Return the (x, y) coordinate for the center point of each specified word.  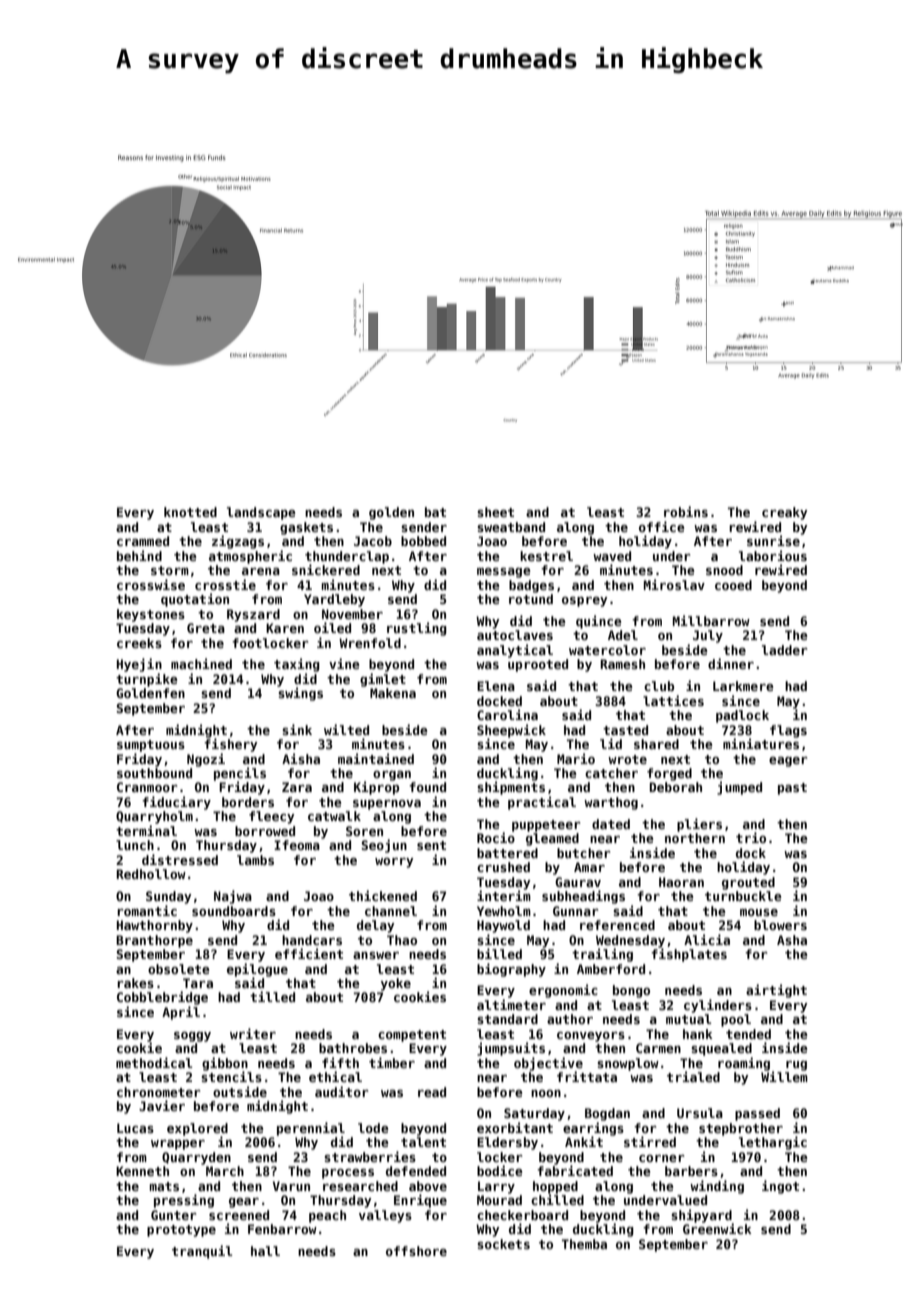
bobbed (423, 541)
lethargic (773, 1143)
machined (201, 663)
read (432, 1092)
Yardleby (334, 600)
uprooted (538, 665)
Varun (291, 1186)
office (662, 526)
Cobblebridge (162, 998)
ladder (785, 650)
